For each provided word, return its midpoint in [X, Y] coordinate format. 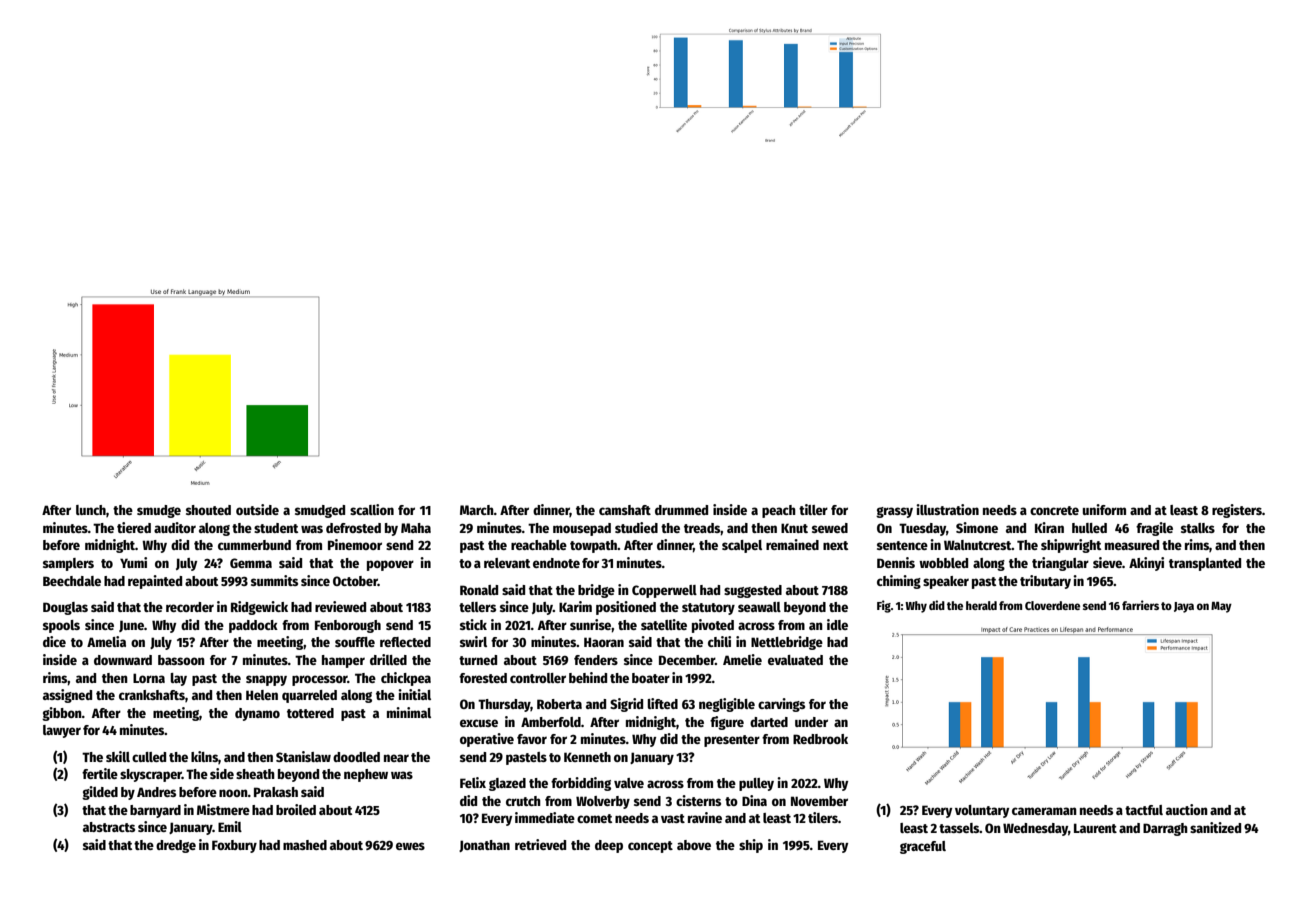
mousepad [582, 529]
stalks [1198, 528]
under [811, 722]
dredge [176, 846]
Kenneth [587, 757]
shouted [208, 510]
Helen [262, 695]
